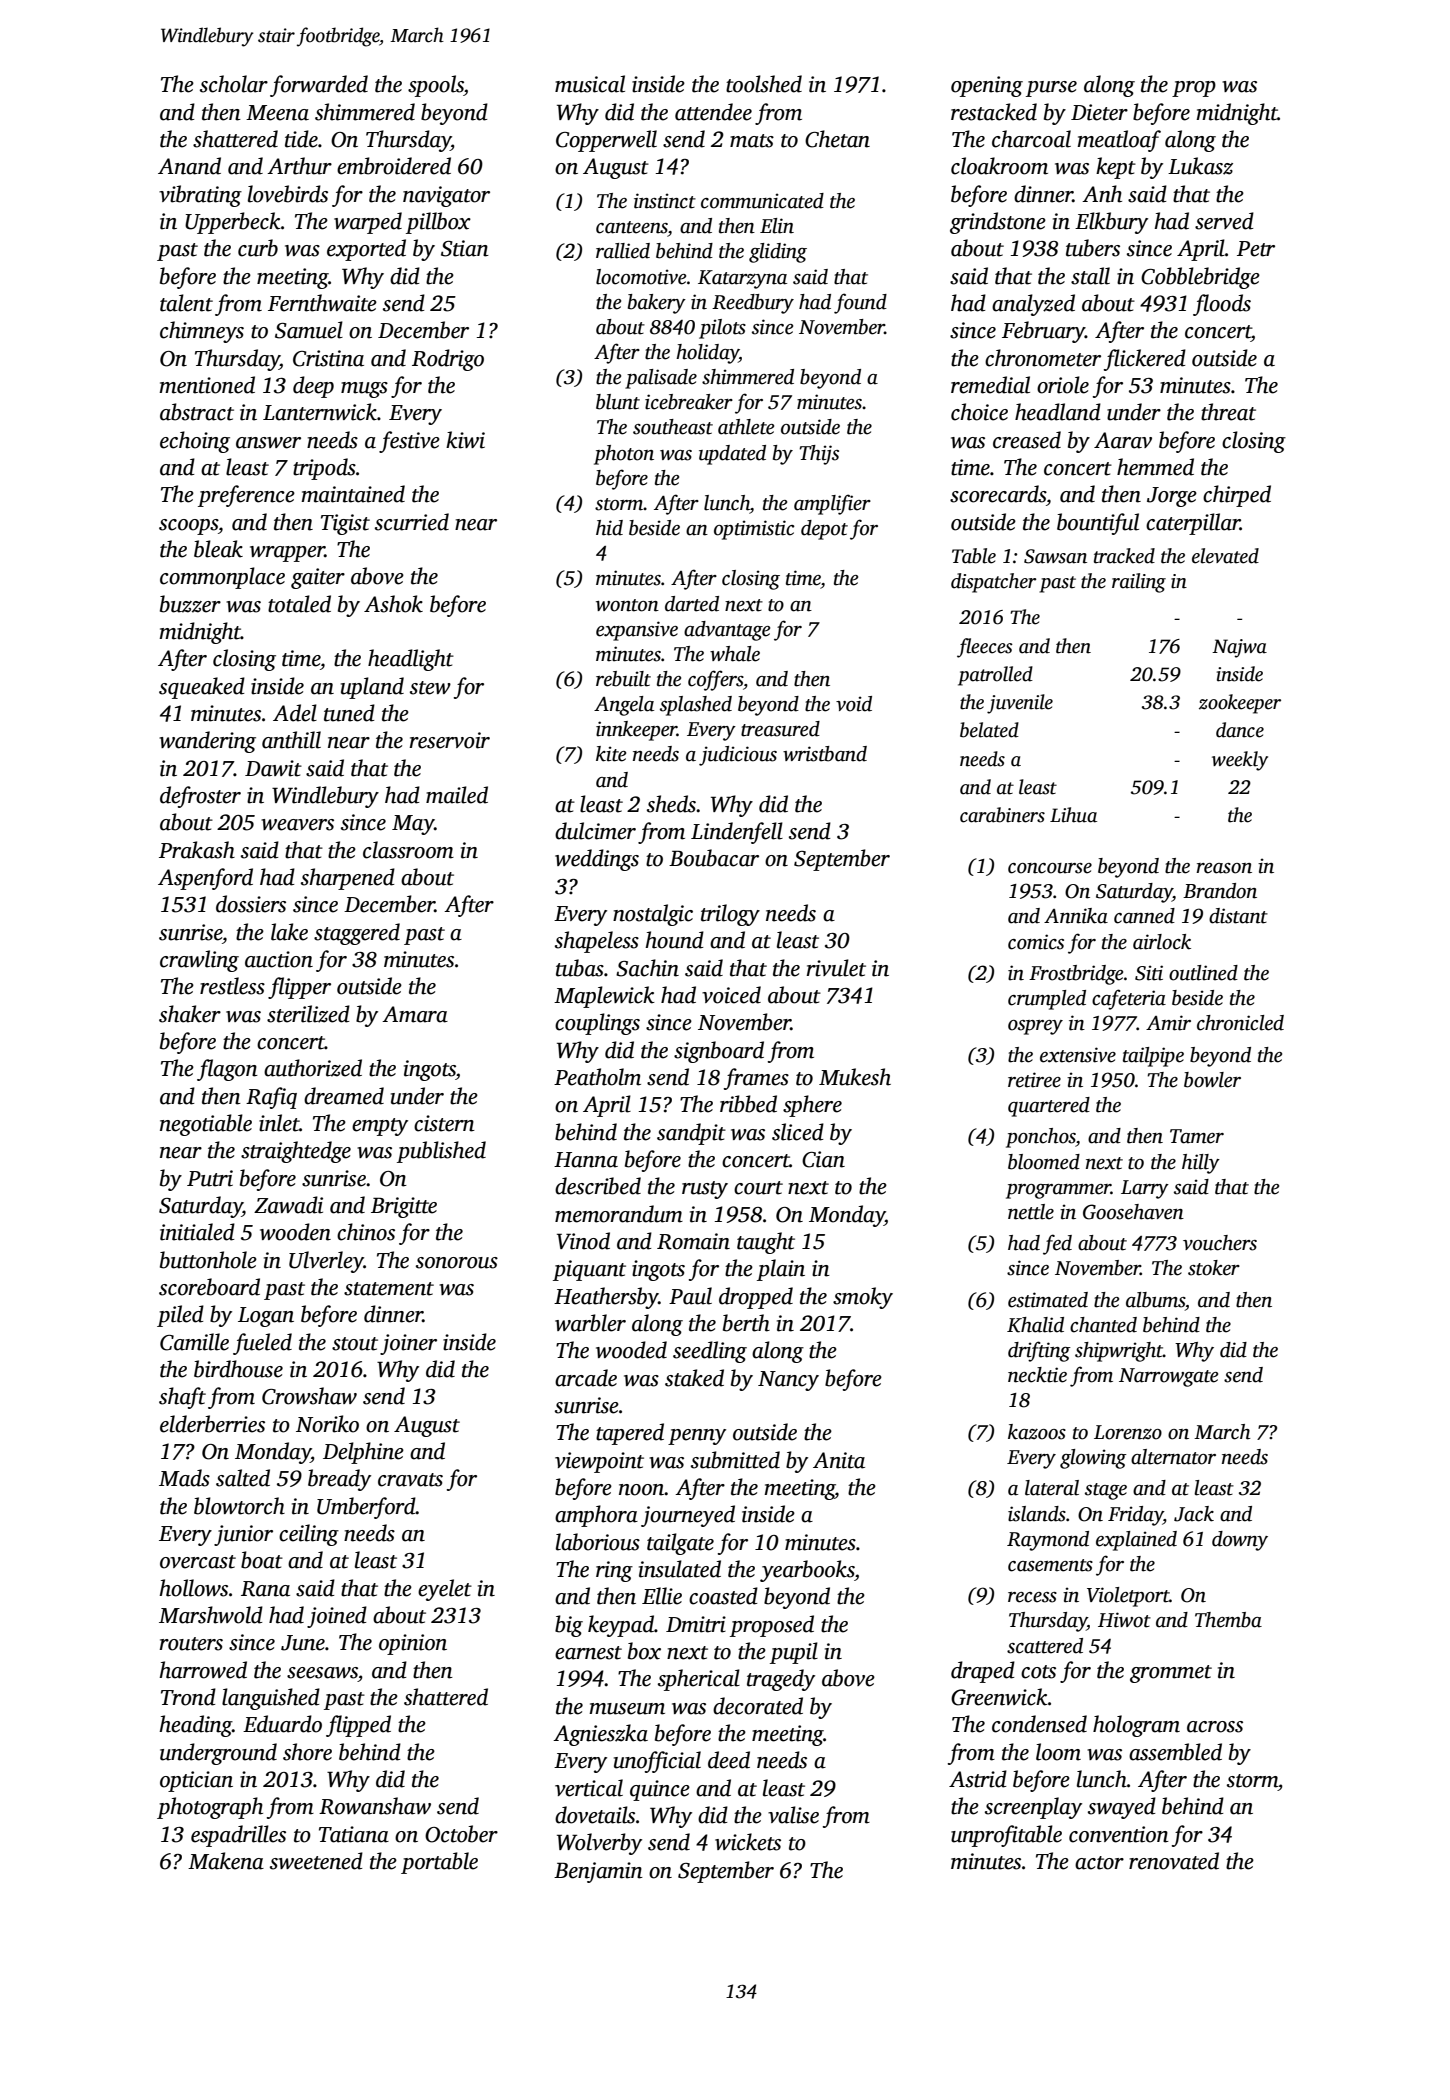 Image resolution: width=1450 pixels, height=2100 pixels. Describe the element at coordinates (380, 1127) in the image. I see `empty` at that location.
